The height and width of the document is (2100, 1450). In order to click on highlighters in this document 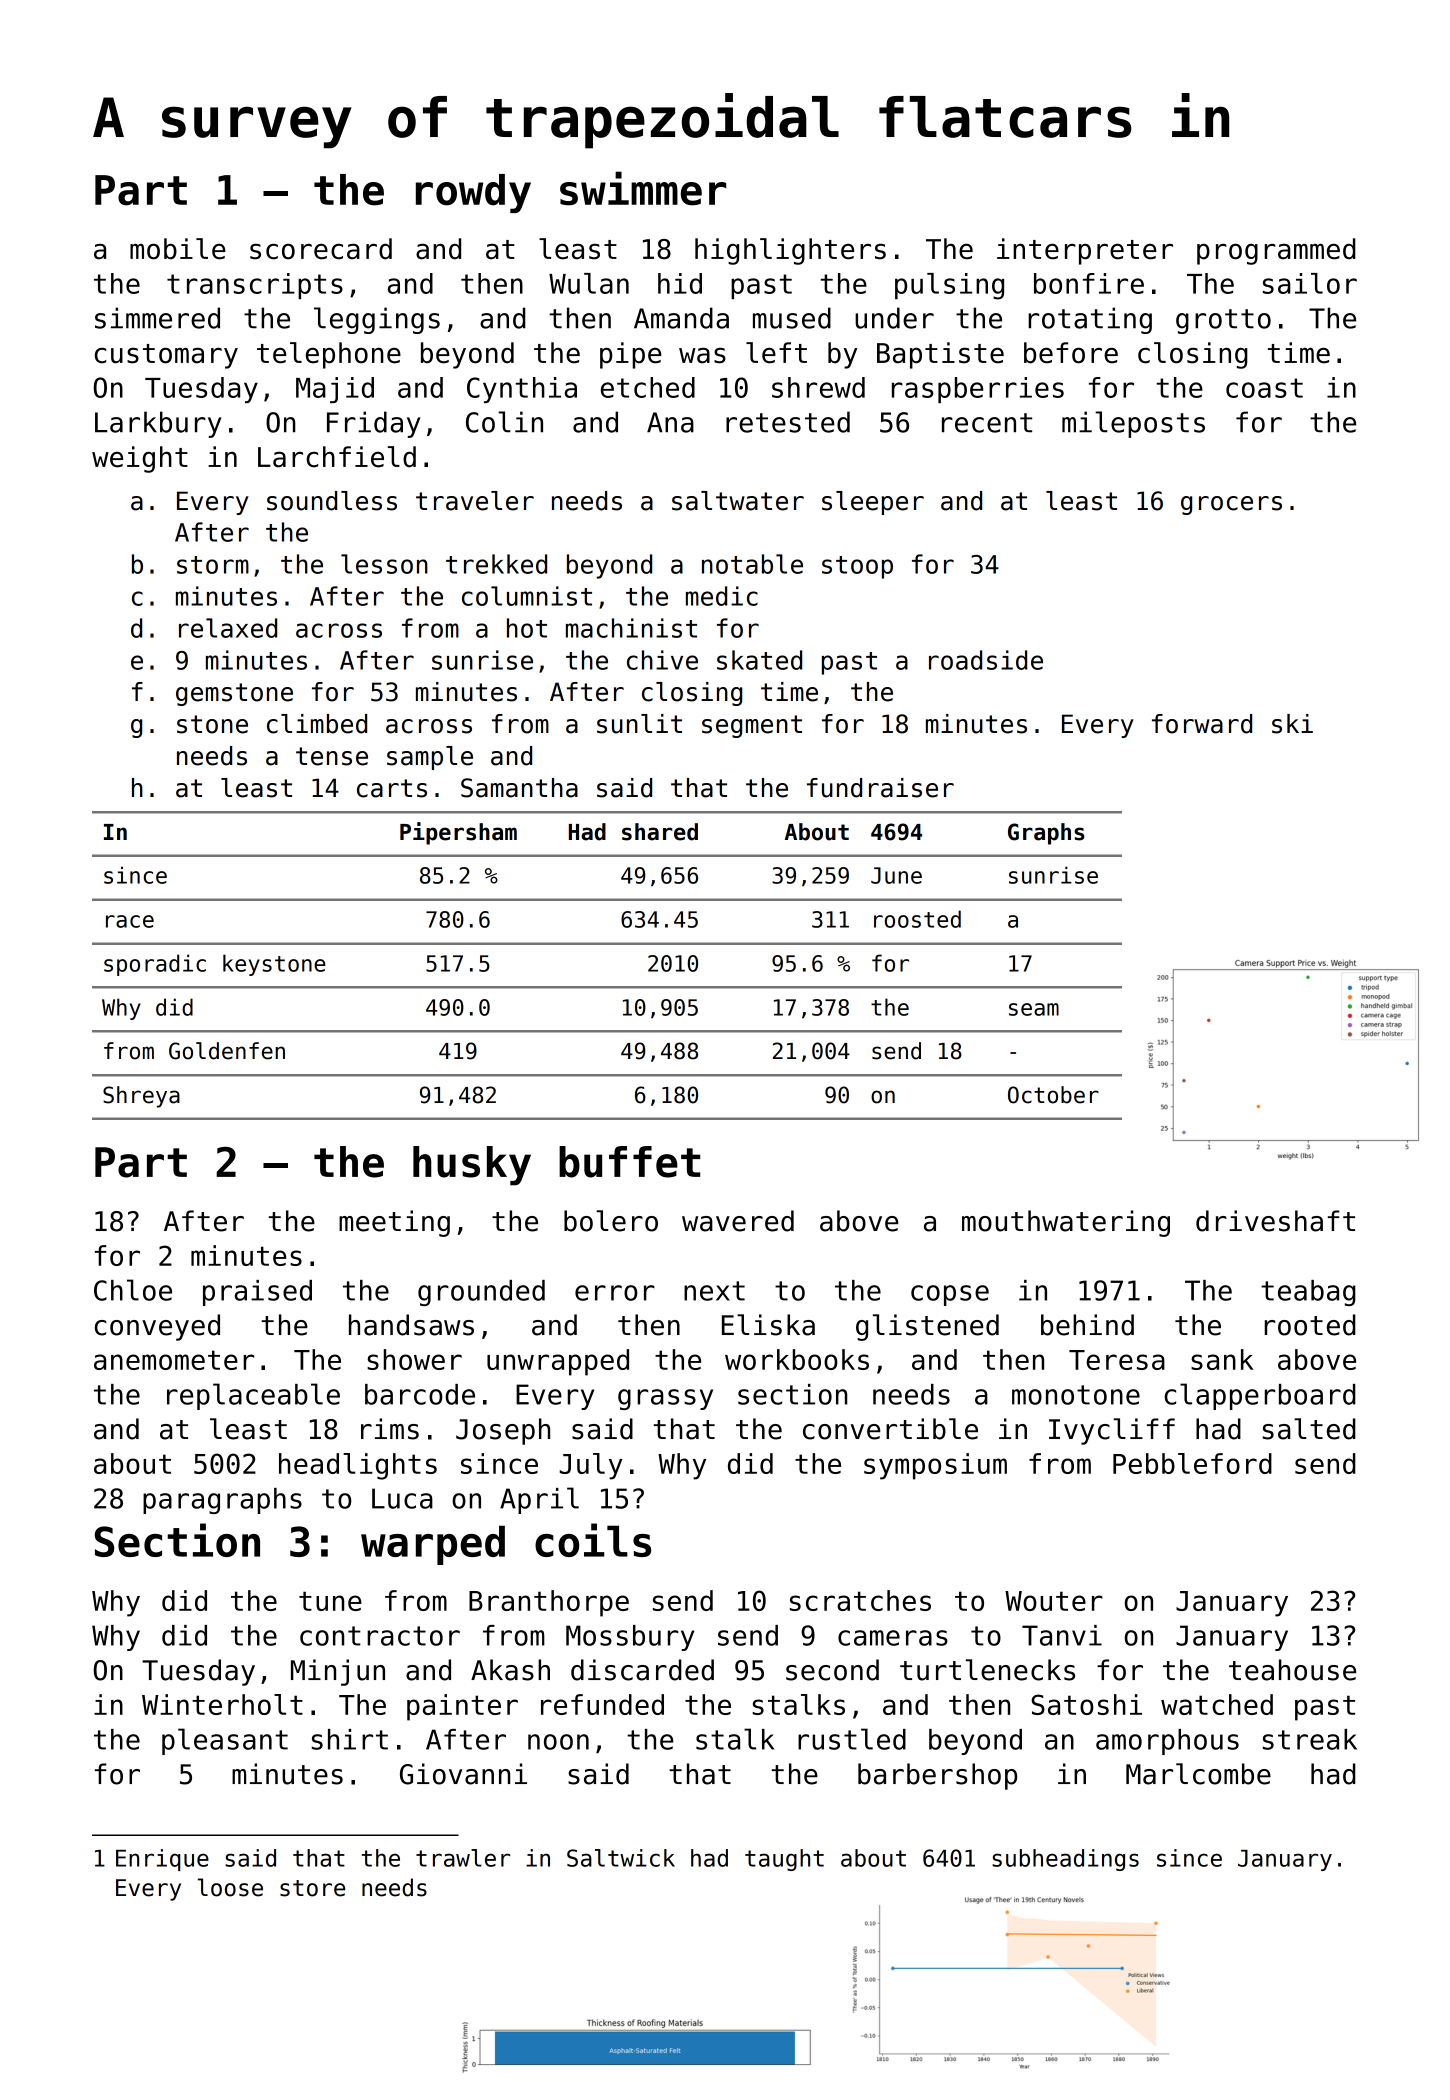, I will do `click(790, 251)`.
